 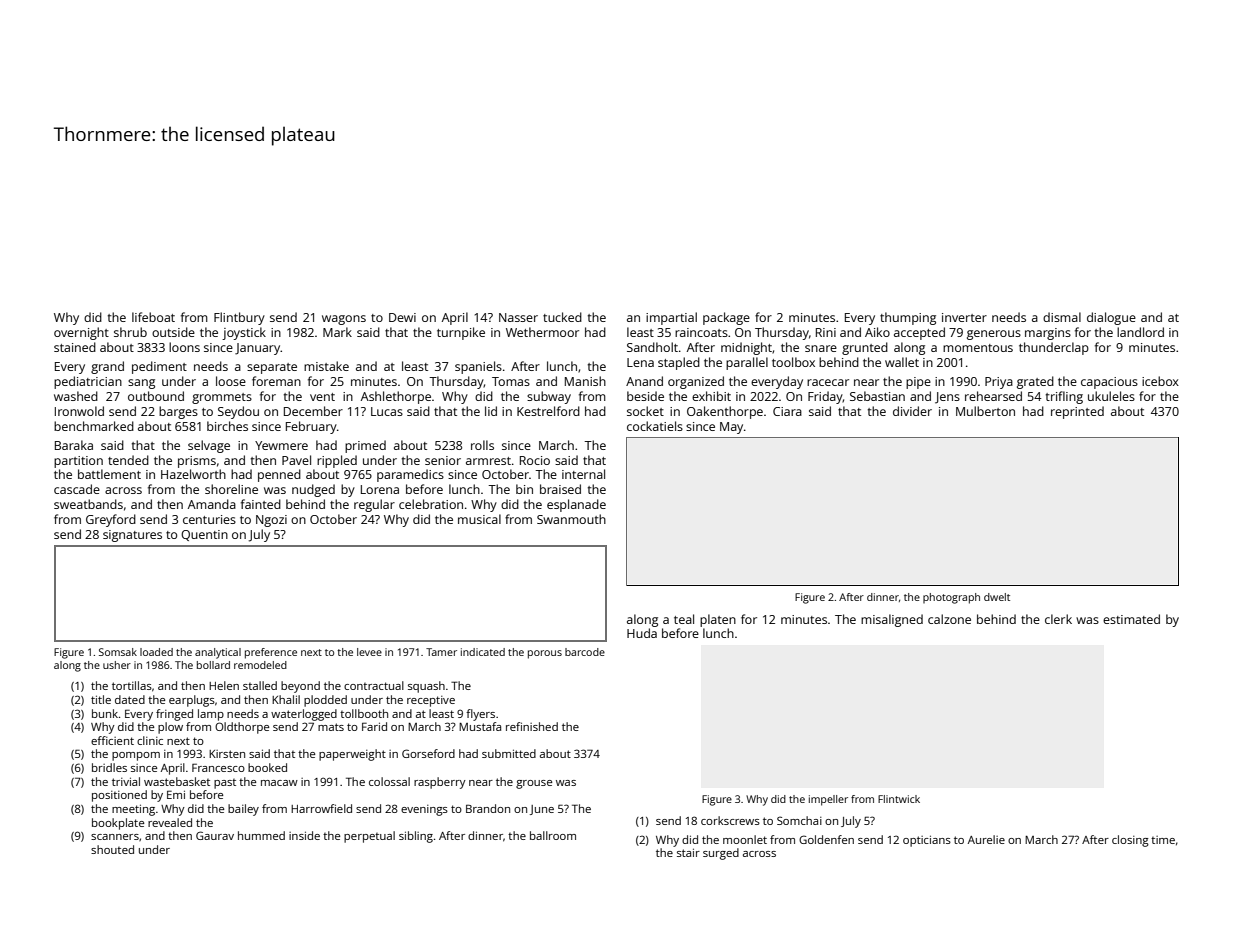 I want to click on impeller, so click(x=828, y=800).
